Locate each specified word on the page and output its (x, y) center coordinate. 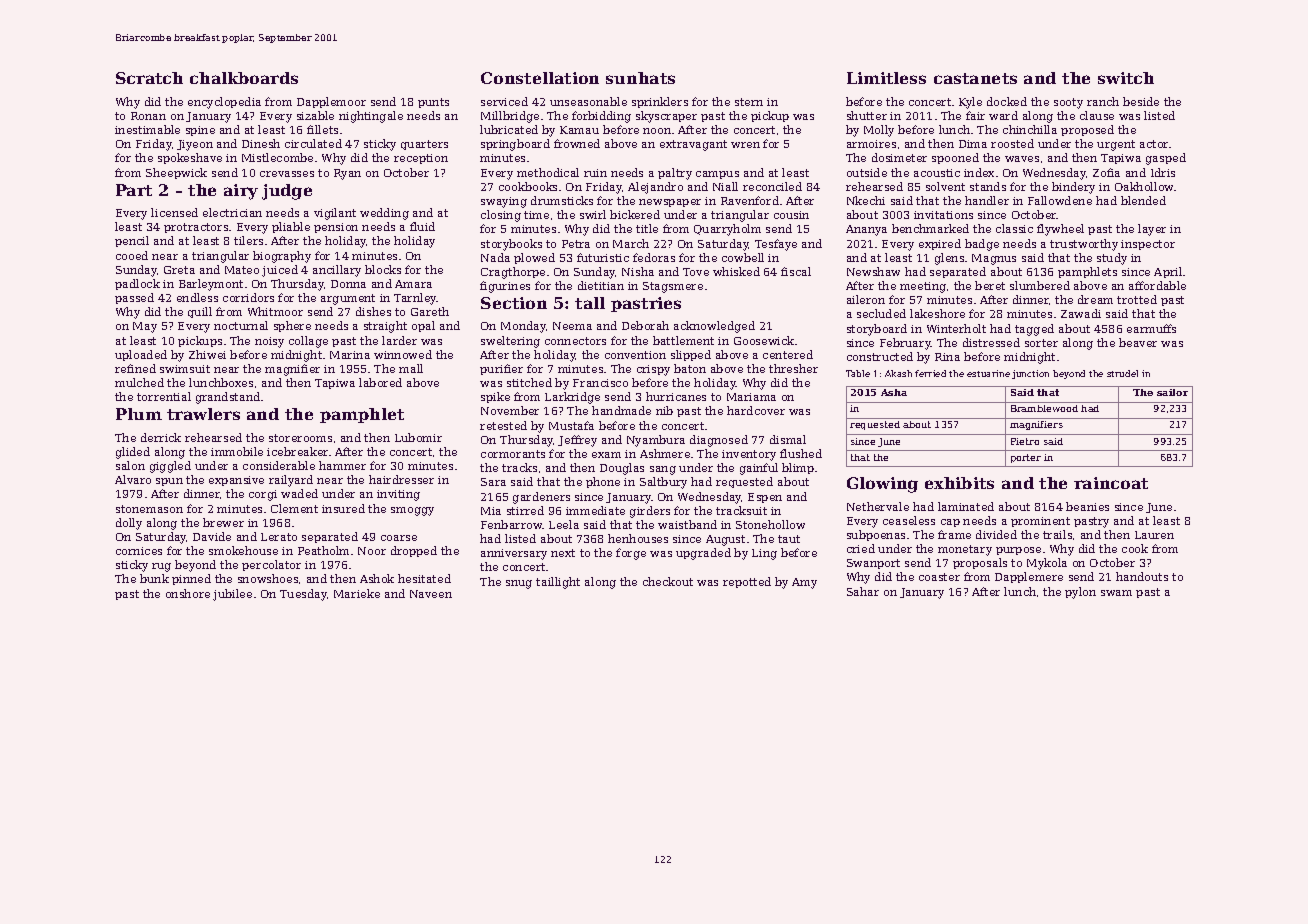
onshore (188, 593)
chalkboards (244, 78)
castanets (975, 78)
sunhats (640, 78)
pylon (1080, 593)
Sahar (863, 591)
